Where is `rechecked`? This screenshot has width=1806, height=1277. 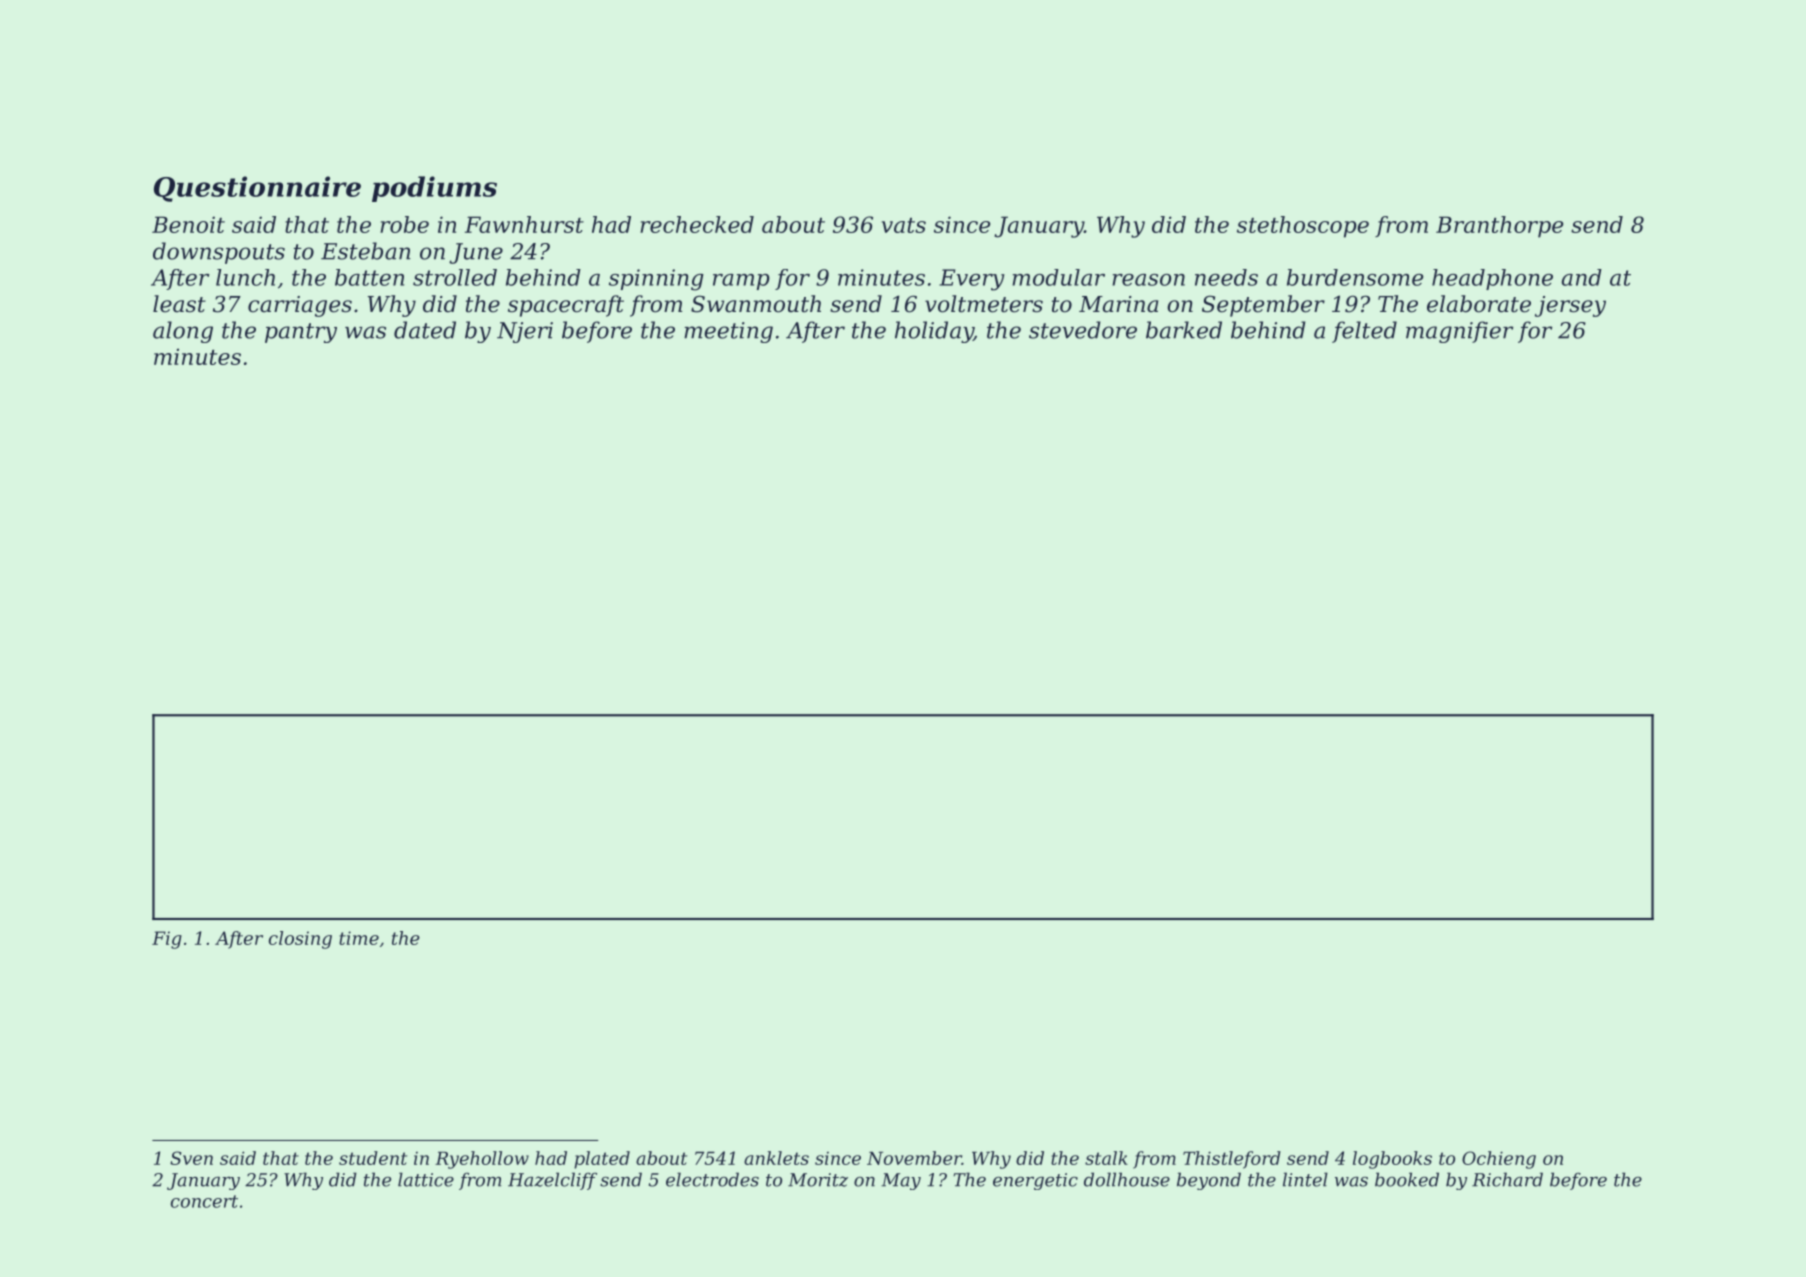 rechecked is located at coordinates (697, 224).
